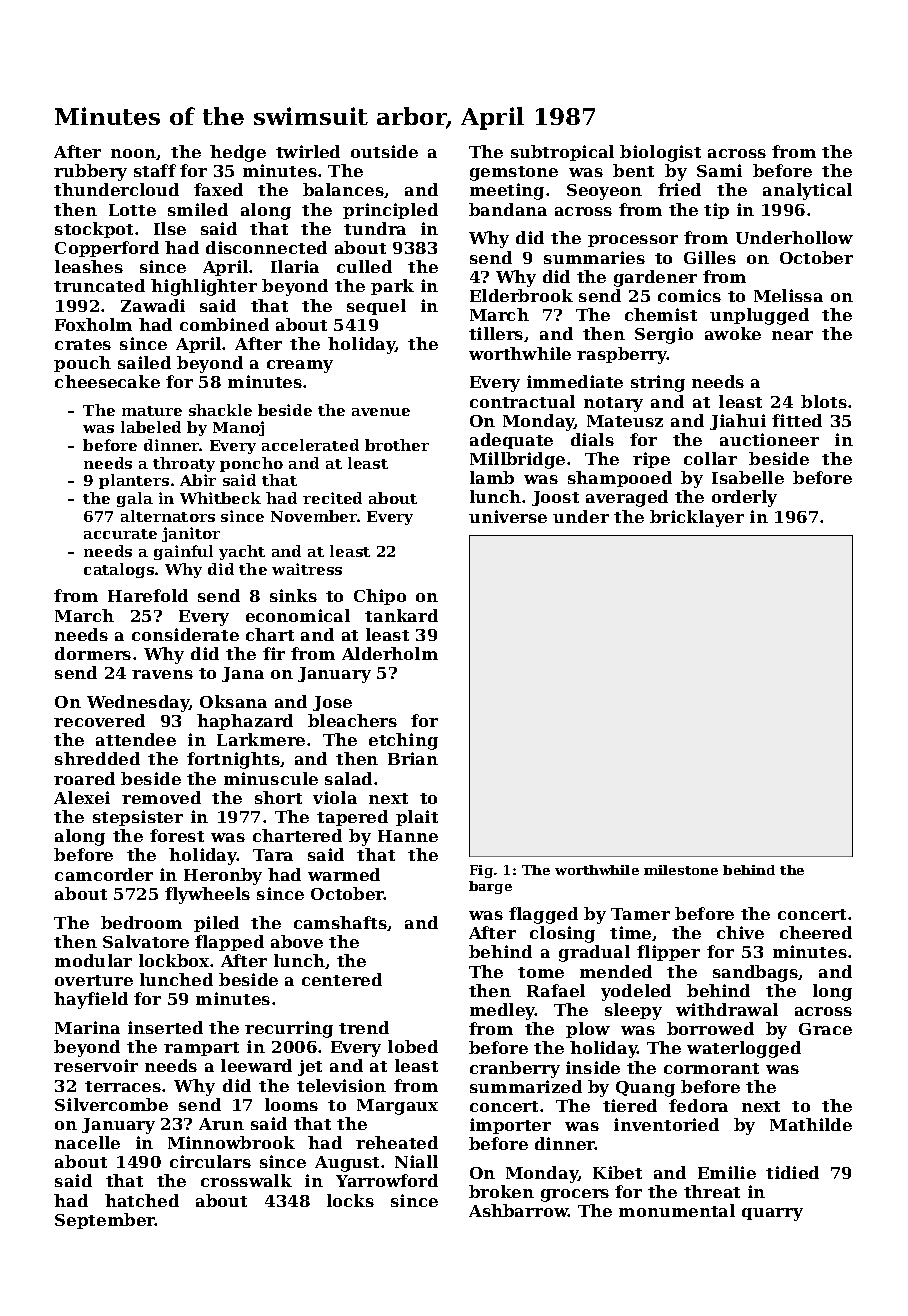  Describe the element at coordinates (350, 1200) in the screenshot. I see `locks` at that location.
